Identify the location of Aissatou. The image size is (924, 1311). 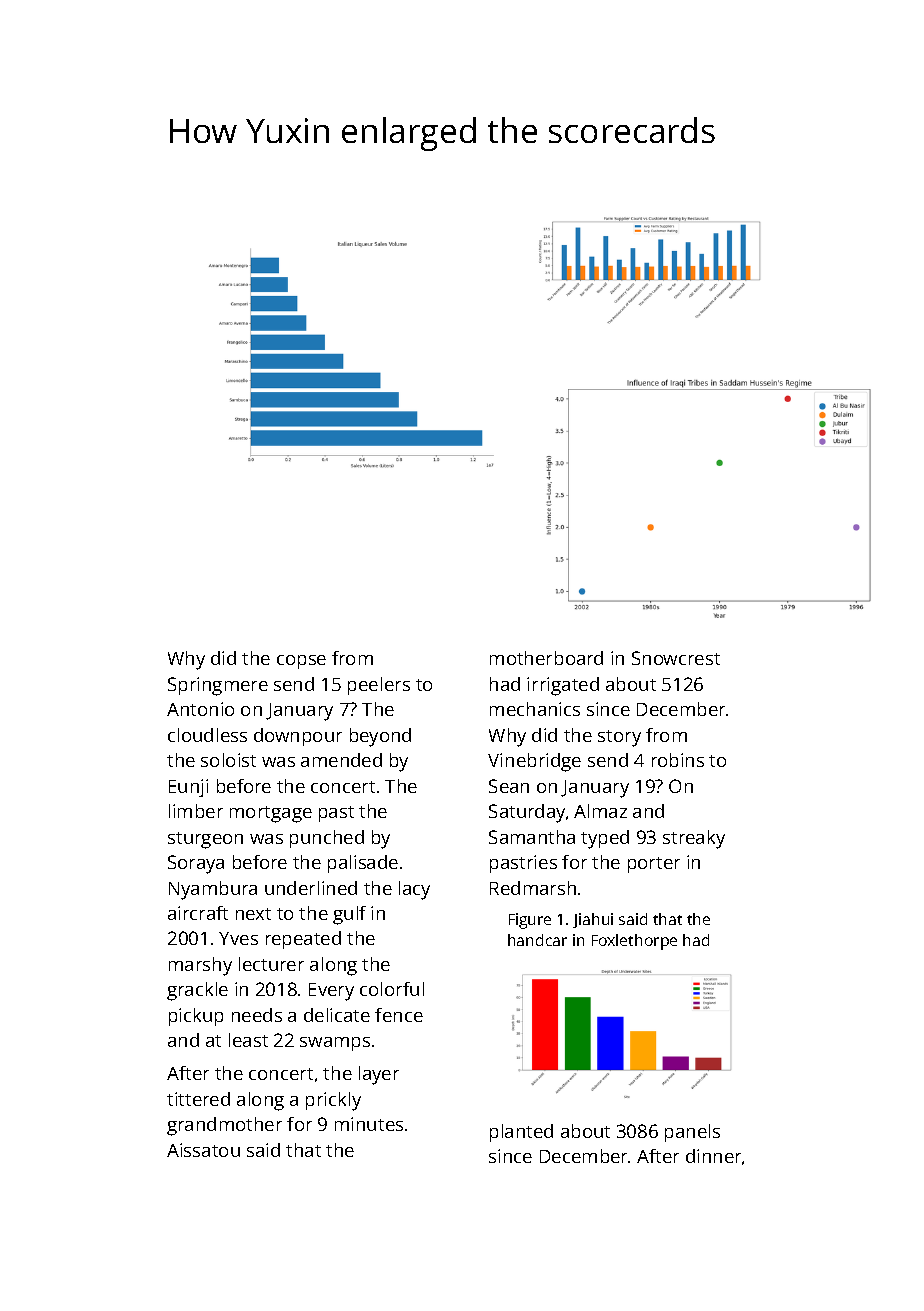
(203, 1150).
